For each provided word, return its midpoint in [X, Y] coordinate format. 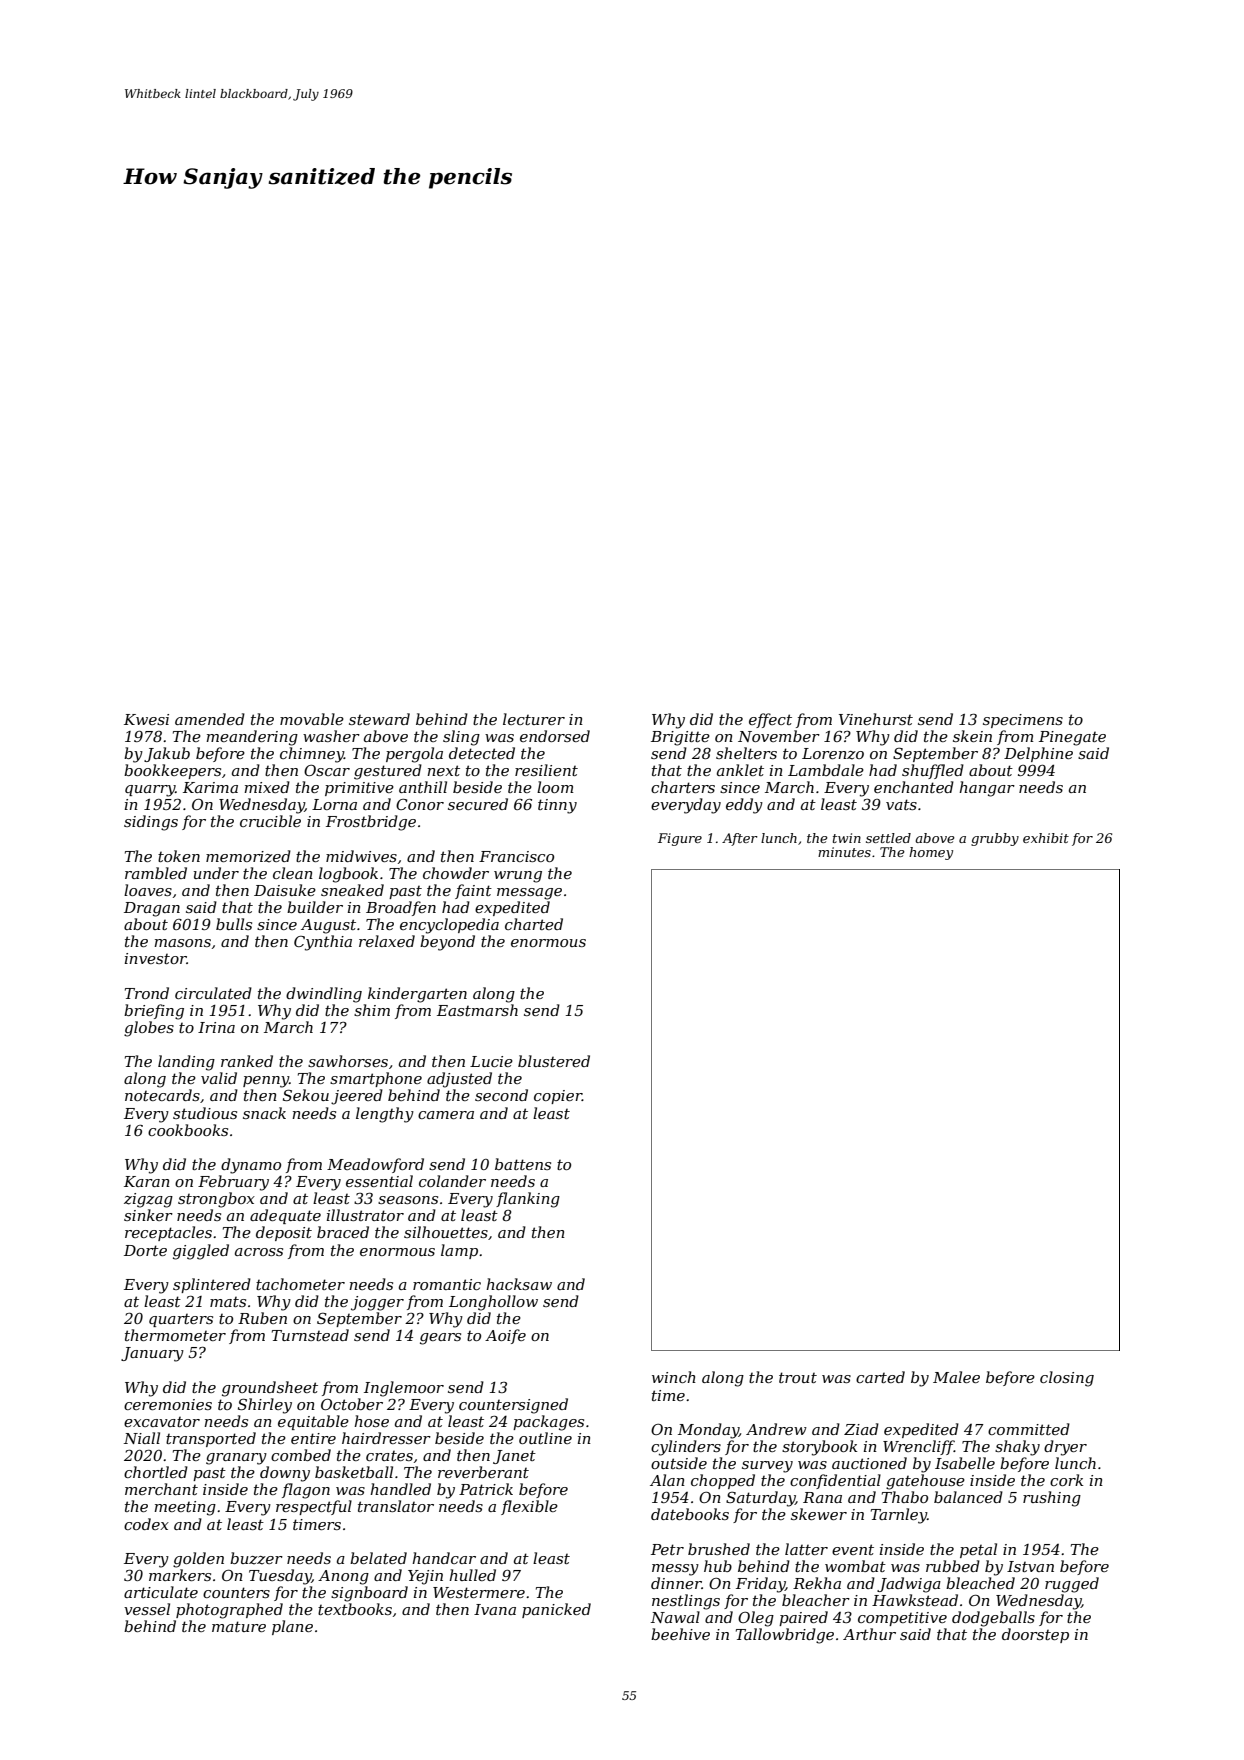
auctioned [869, 1463]
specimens [1023, 721]
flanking [528, 1200]
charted [534, 924]
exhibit [1046, 838]
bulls [234, 924]
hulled [472, 1575]
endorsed [555, 736]
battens [523, 1164]
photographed [229, 1611]
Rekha [817, 1583]
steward [379, 719]
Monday [708, 1431]
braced [343, 1232]
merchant [161, 1489]
